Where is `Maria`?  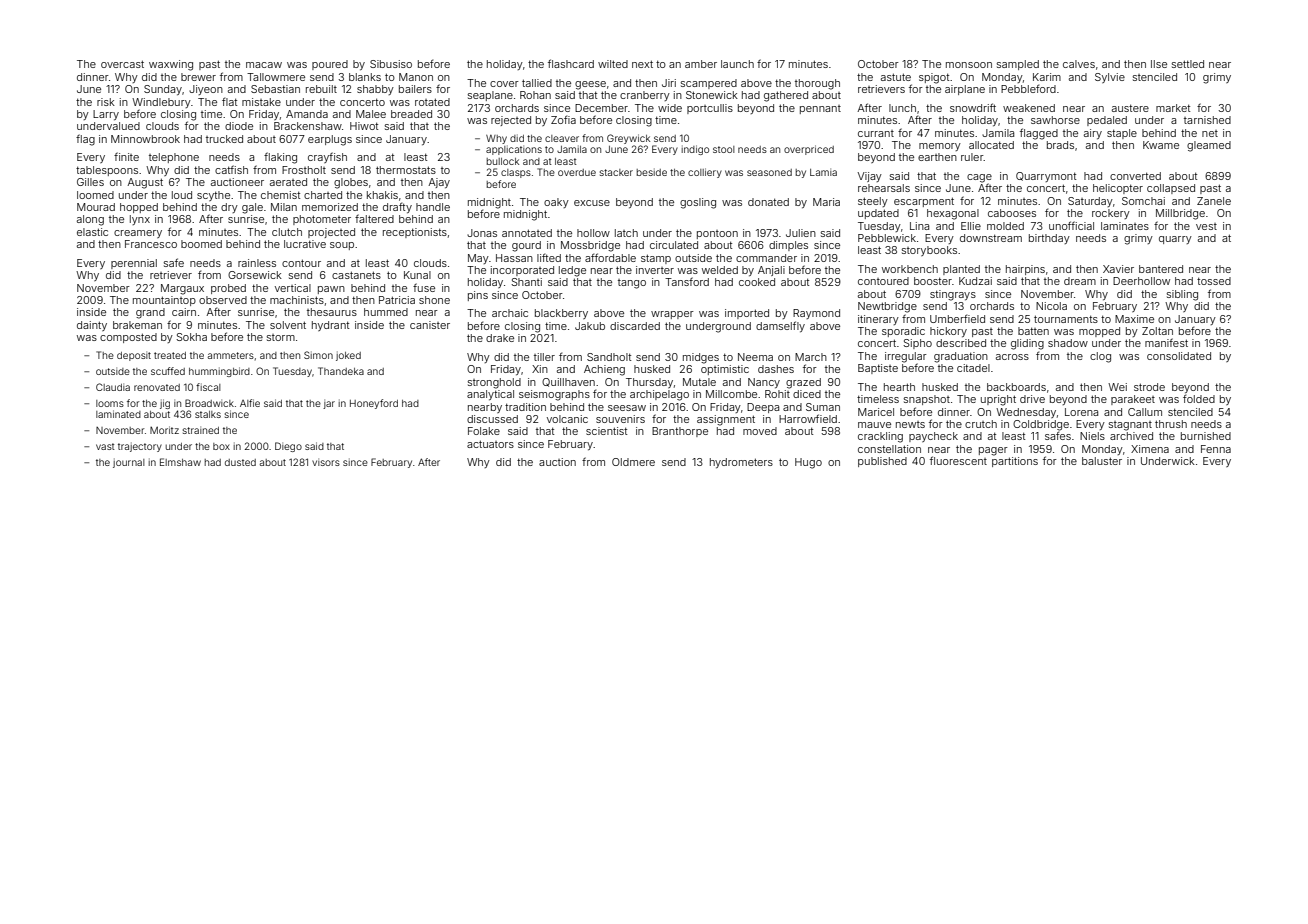 Maria is located at coordinates (826, 202).
